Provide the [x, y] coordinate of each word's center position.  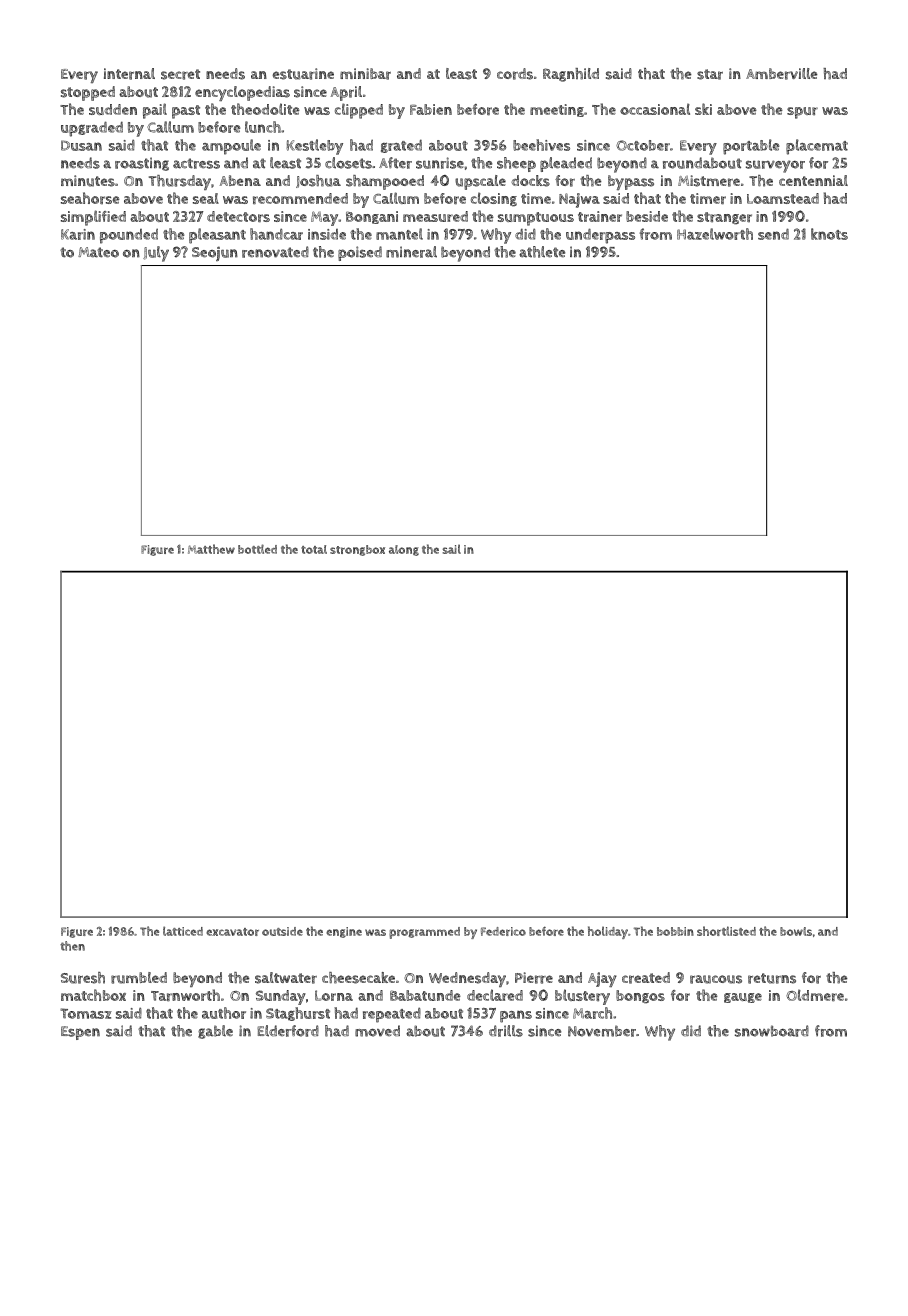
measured [435, 216]
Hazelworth [715, 234]
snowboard [772, 1031]
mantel [399, 234]
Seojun [215, 253]
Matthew [211, 549]
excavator [232, 932]
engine [344, 932]
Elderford [288, 1031]
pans [516, 1016]
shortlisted [726, 931]
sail [452, 549]
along [404, 550]
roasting [142, 164]
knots [829, 234]
